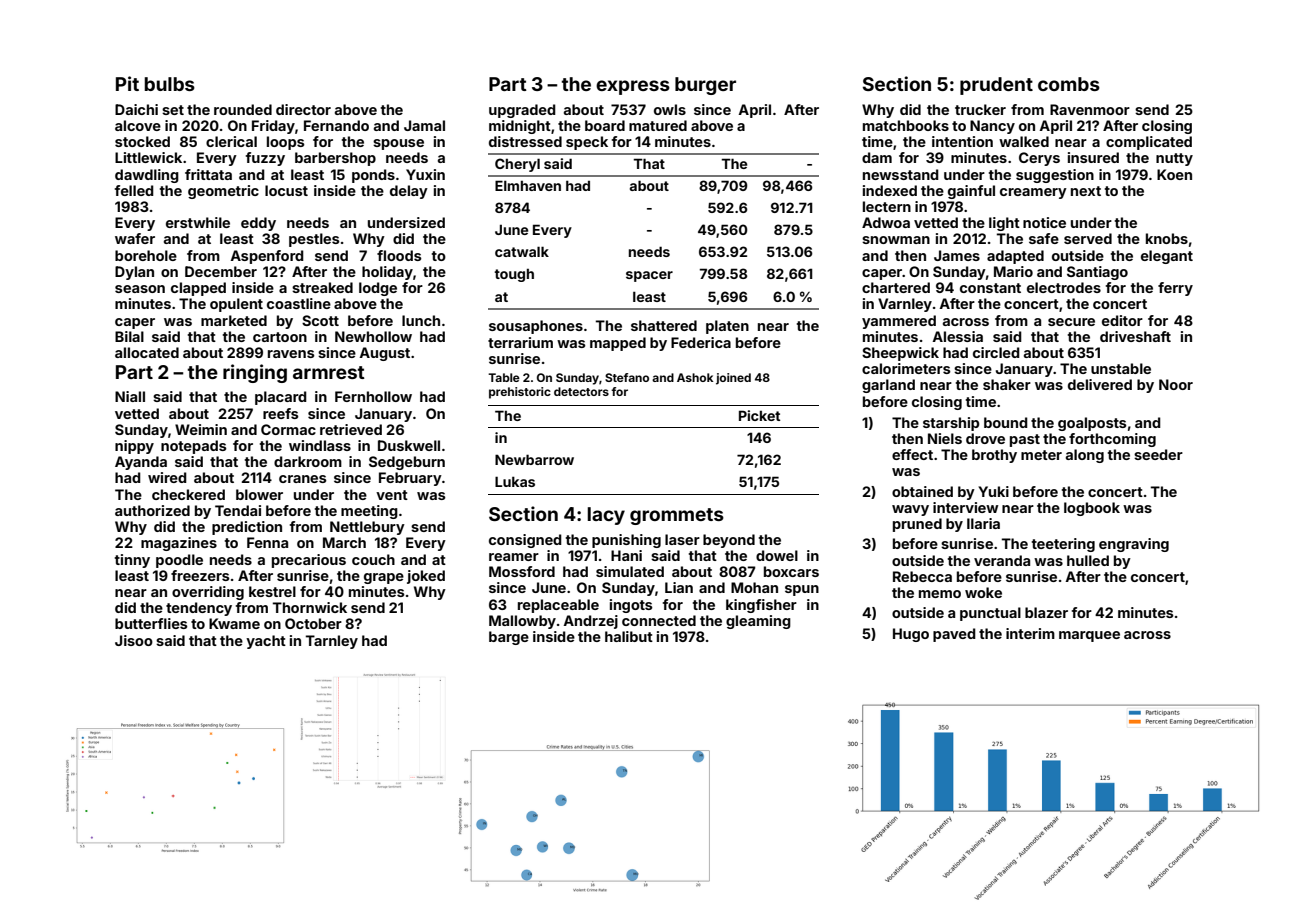 Image resolution: width=1308 pixels, height=924 pixels. I want to click on starship, so click(951, 424).
